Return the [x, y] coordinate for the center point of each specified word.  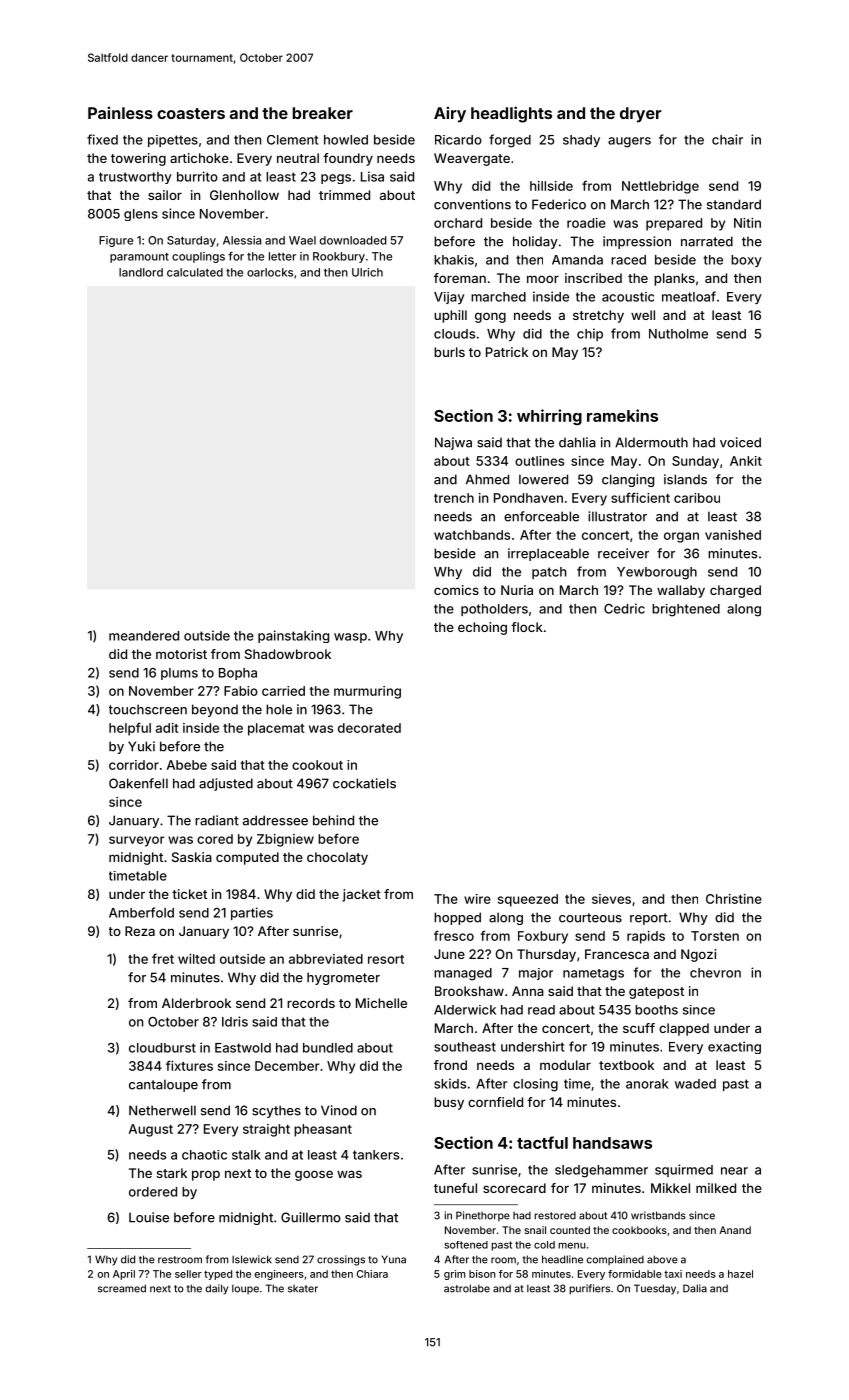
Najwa [453, 443]
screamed [122, 1288]
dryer [641, 115]
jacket [361, 895]
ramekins [622, 415]
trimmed [344, 195]
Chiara [372, 1274]
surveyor [137, 841]
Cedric [624, 608]
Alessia [242, 240]
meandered [144, 636]
